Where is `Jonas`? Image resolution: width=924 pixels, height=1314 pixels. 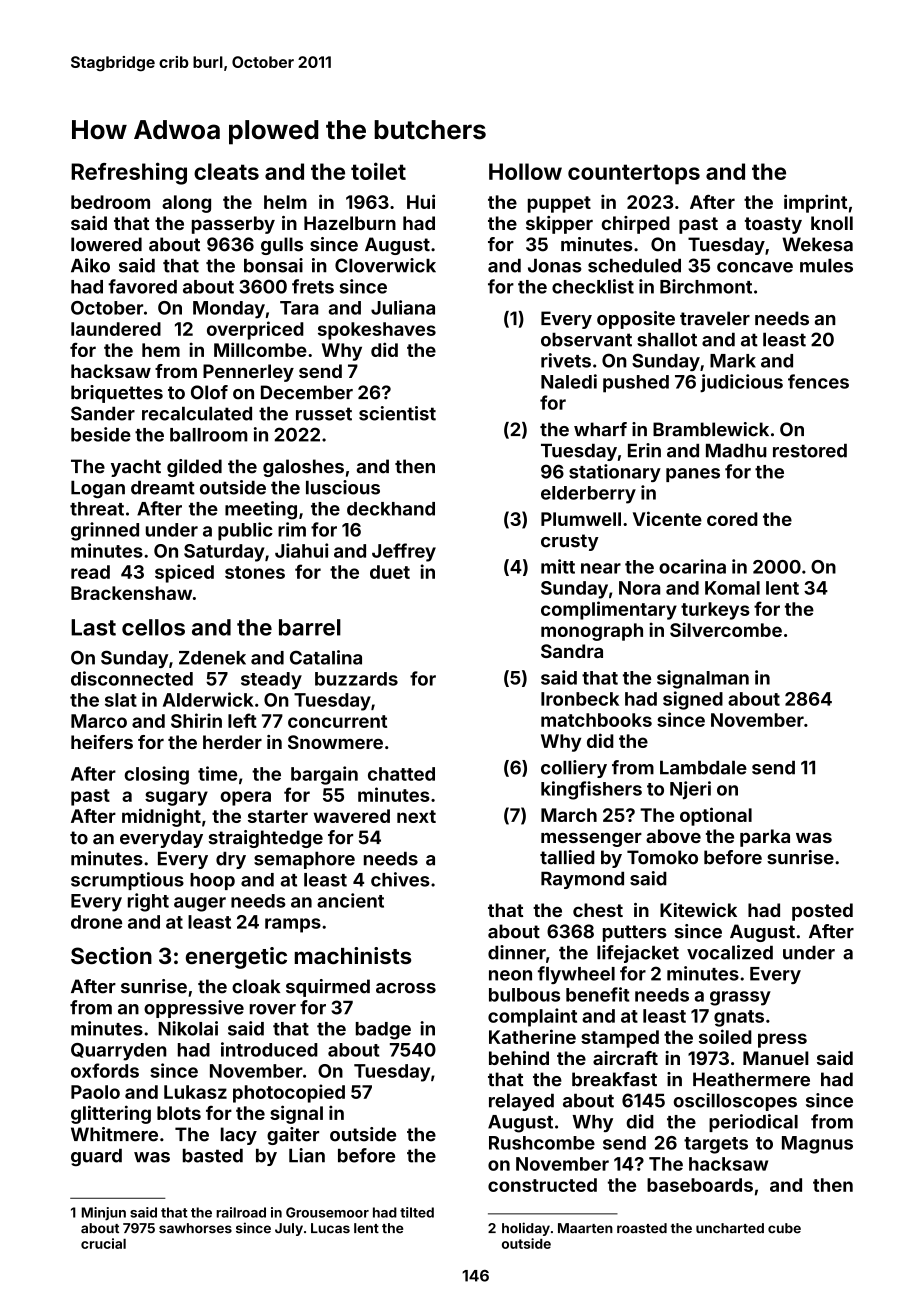
Jonas is located at coordinates (555, 266).
